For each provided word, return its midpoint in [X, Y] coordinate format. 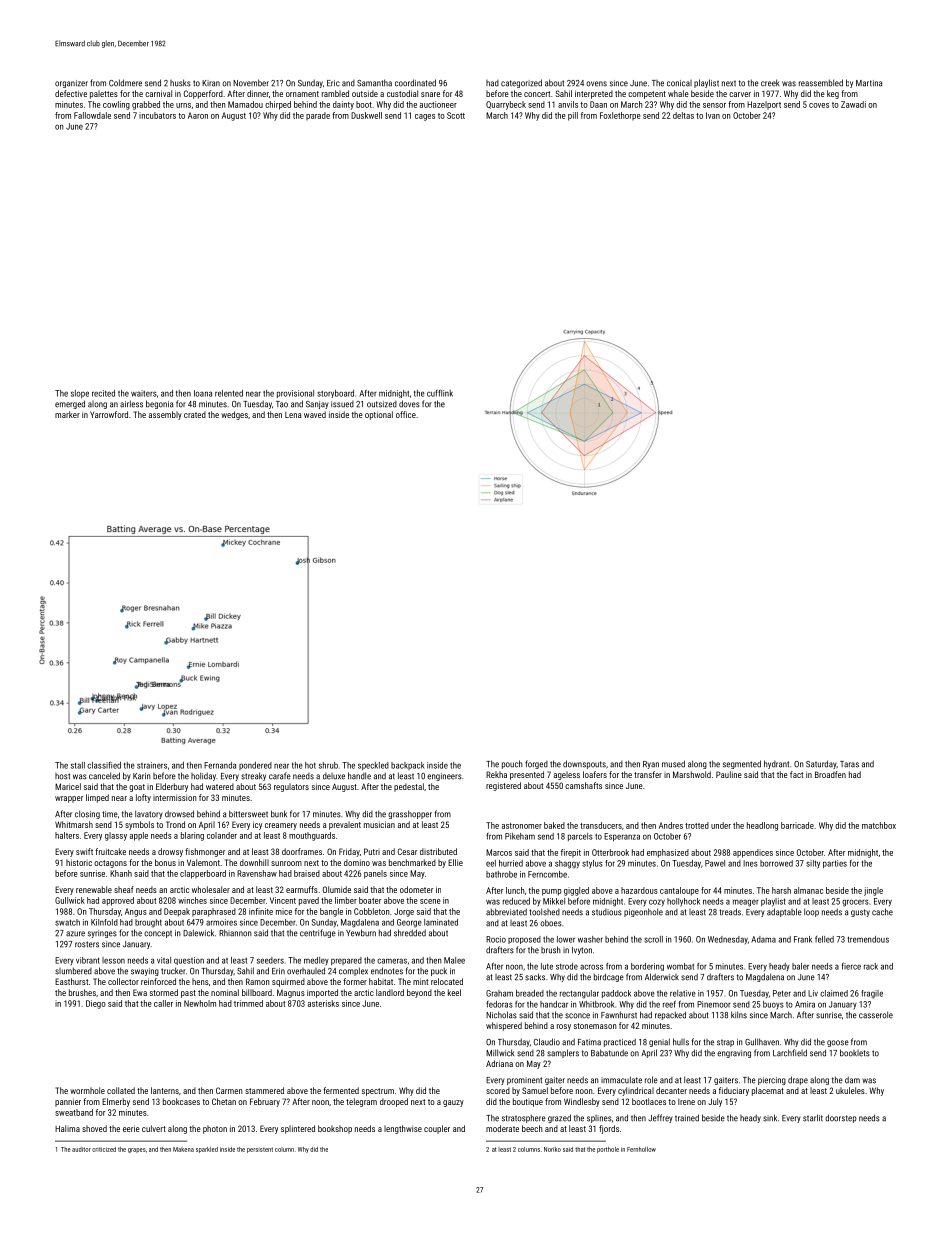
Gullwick [70, 900]
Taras [849, 764]
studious [607, 912]
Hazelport [764, 105]
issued [342, 404]
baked [554, 825]
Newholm [200, 1003]
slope [80, 394]
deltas [683, 115]
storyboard [335, 394]
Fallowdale [92, 115]
